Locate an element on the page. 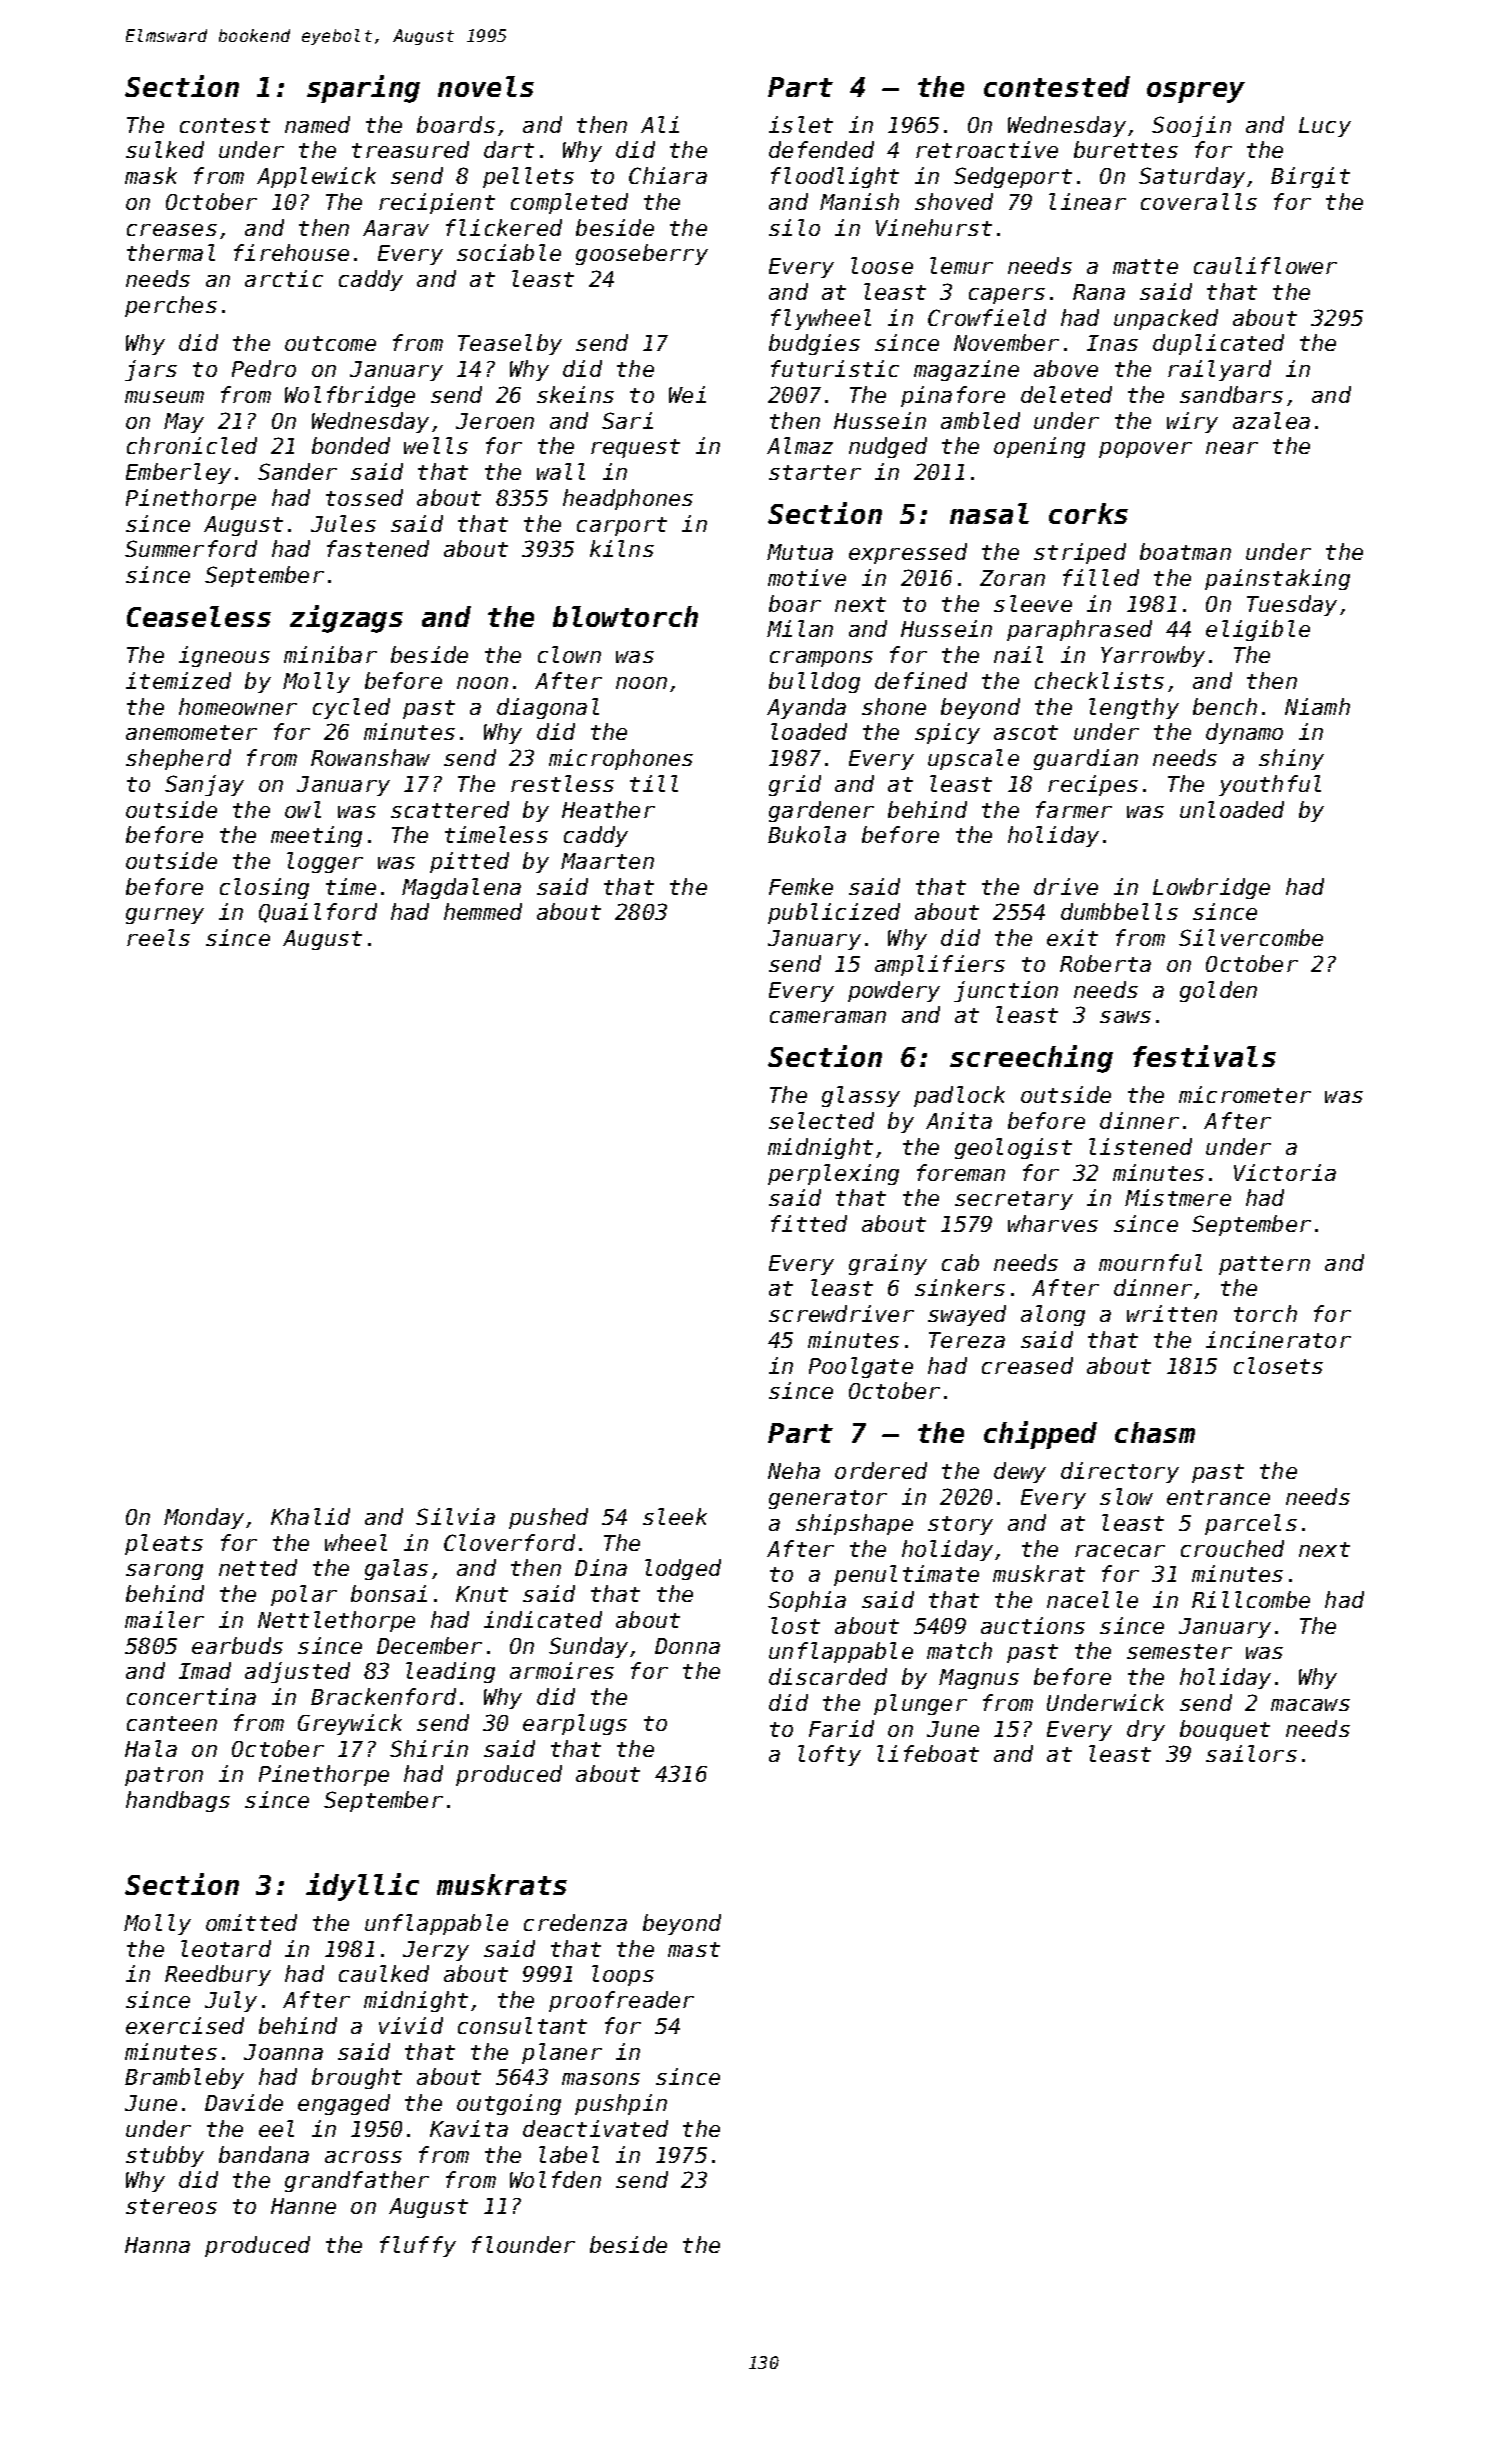  Quailford is located at coordinates (318, 913).
